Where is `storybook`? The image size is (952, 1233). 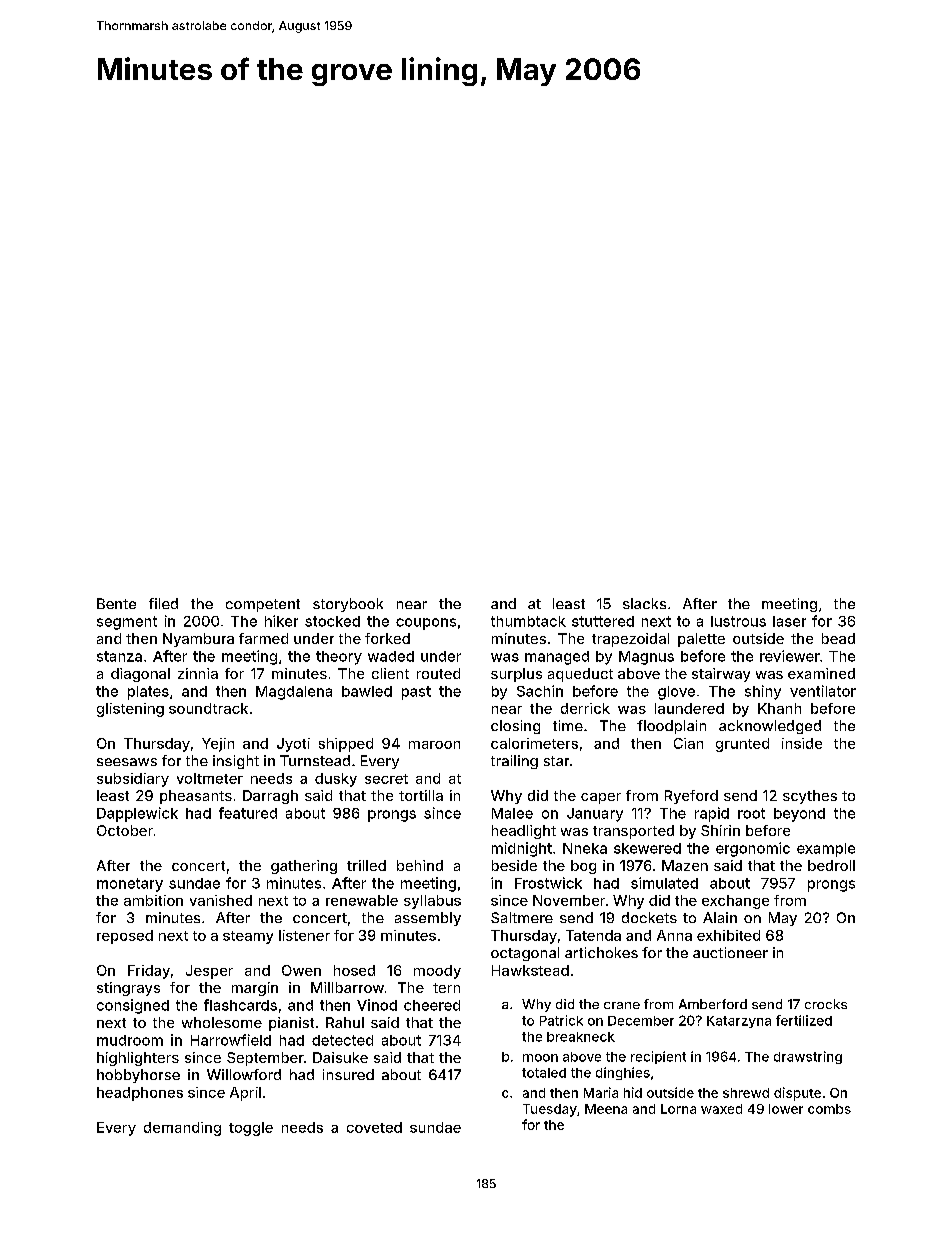
storybook is located at coordinates (348, 605).
